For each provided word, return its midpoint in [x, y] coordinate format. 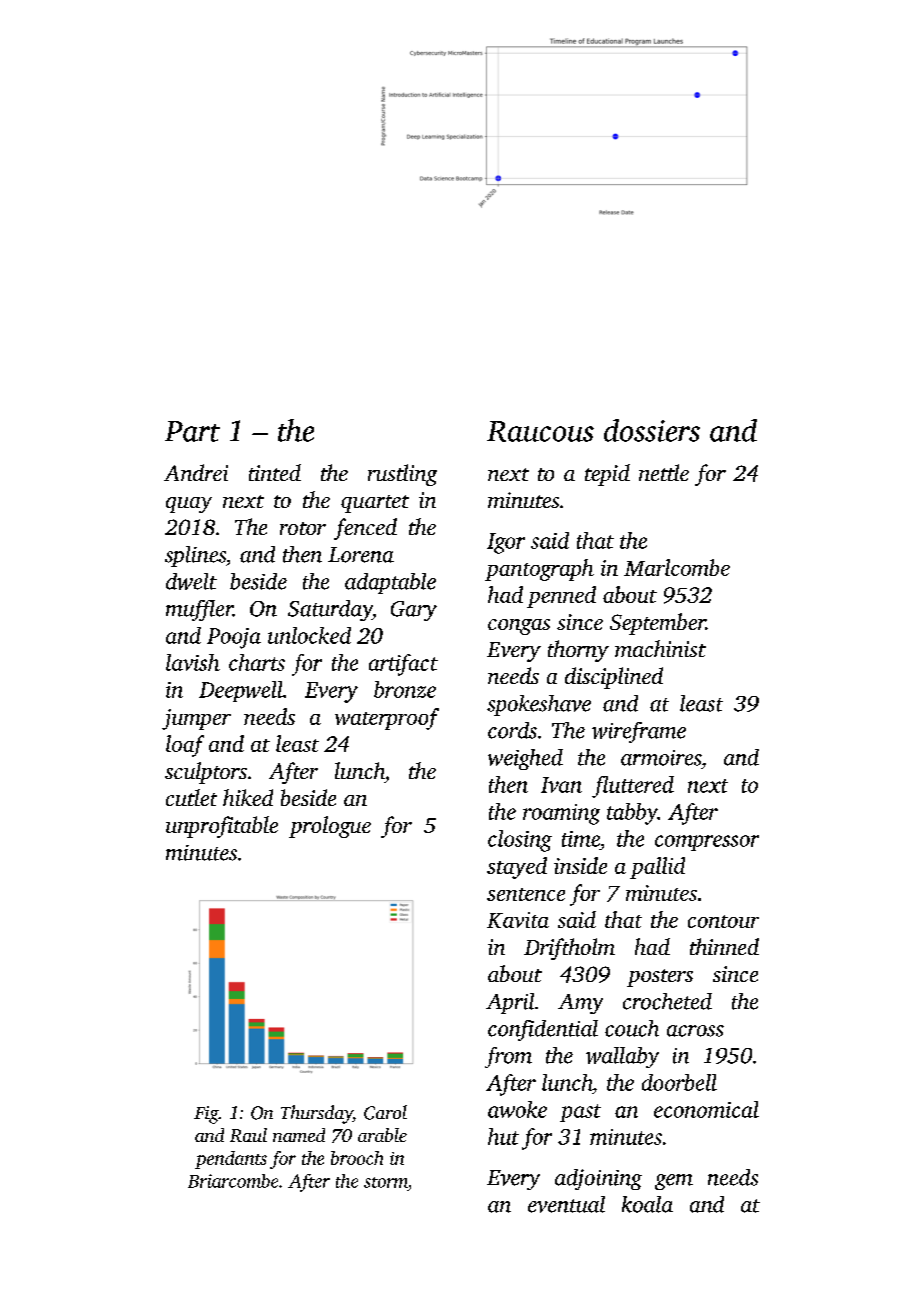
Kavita [518, 920]
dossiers [652, 430]
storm [386, 1182]
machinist [660, 648]
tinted [275, 472]
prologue [330, 827]
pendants [231, 1160]
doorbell [679, 1082]
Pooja [234, 638]
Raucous [540, 431]
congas [519, 627]
